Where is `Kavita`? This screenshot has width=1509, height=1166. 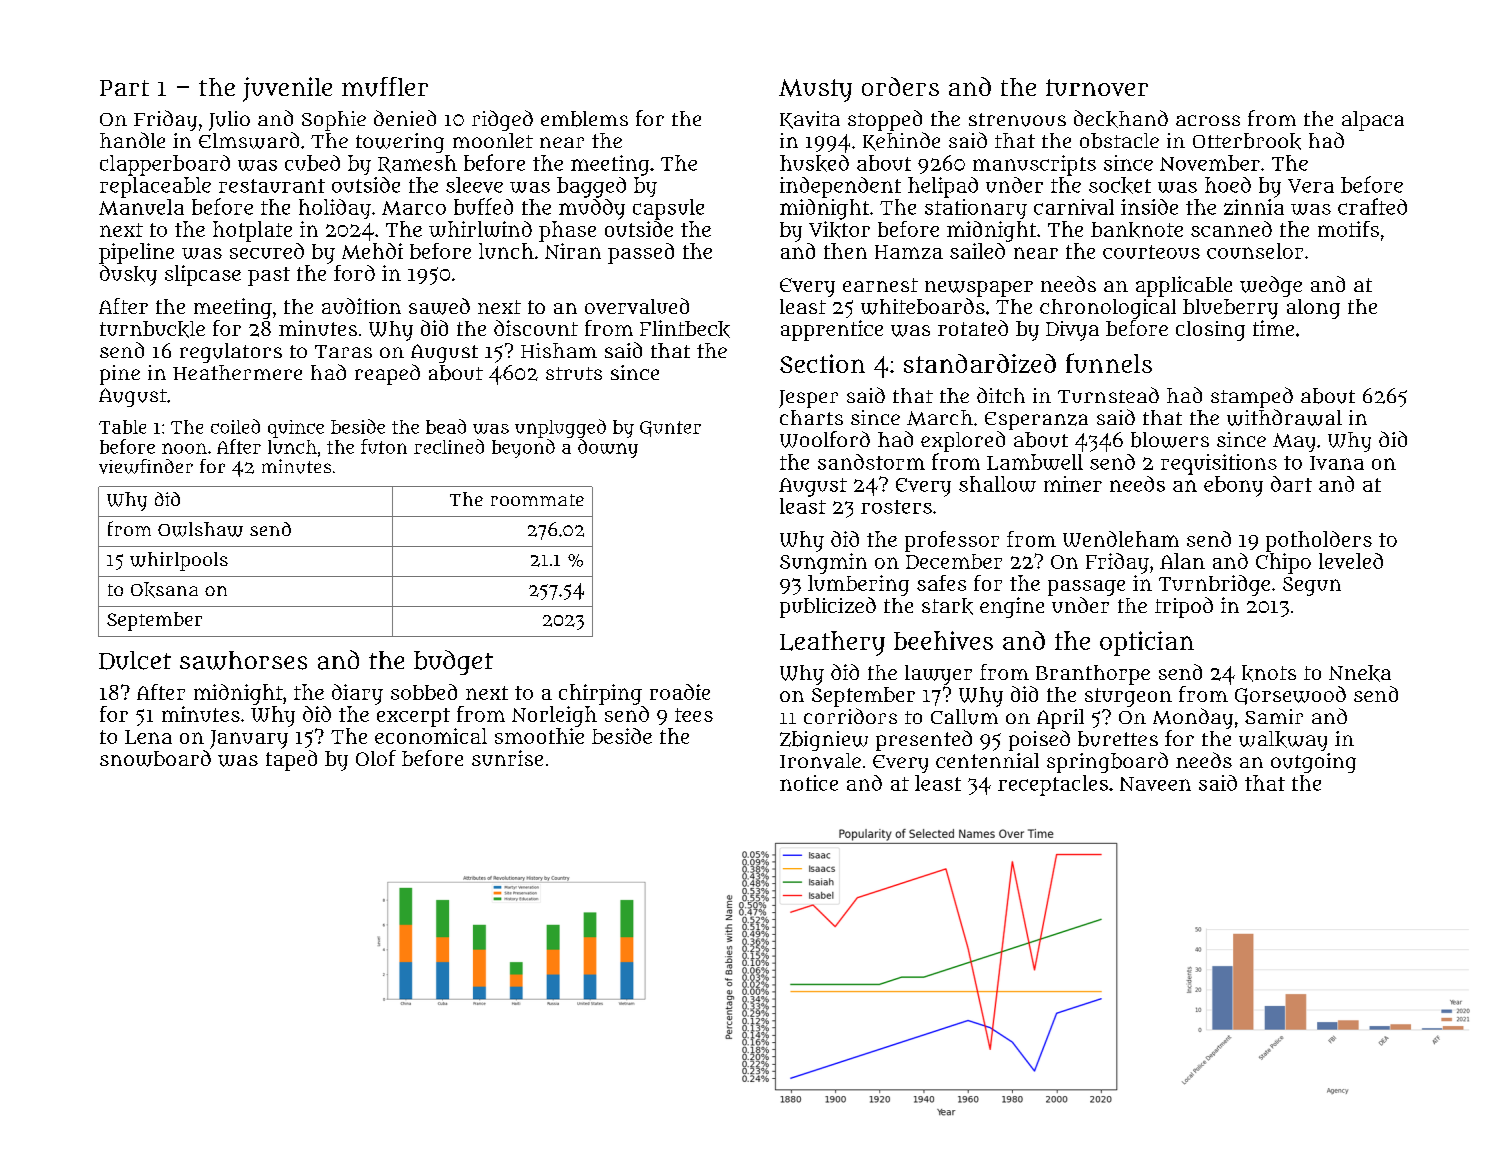 Kavita is located at coordinates (810, 120).
